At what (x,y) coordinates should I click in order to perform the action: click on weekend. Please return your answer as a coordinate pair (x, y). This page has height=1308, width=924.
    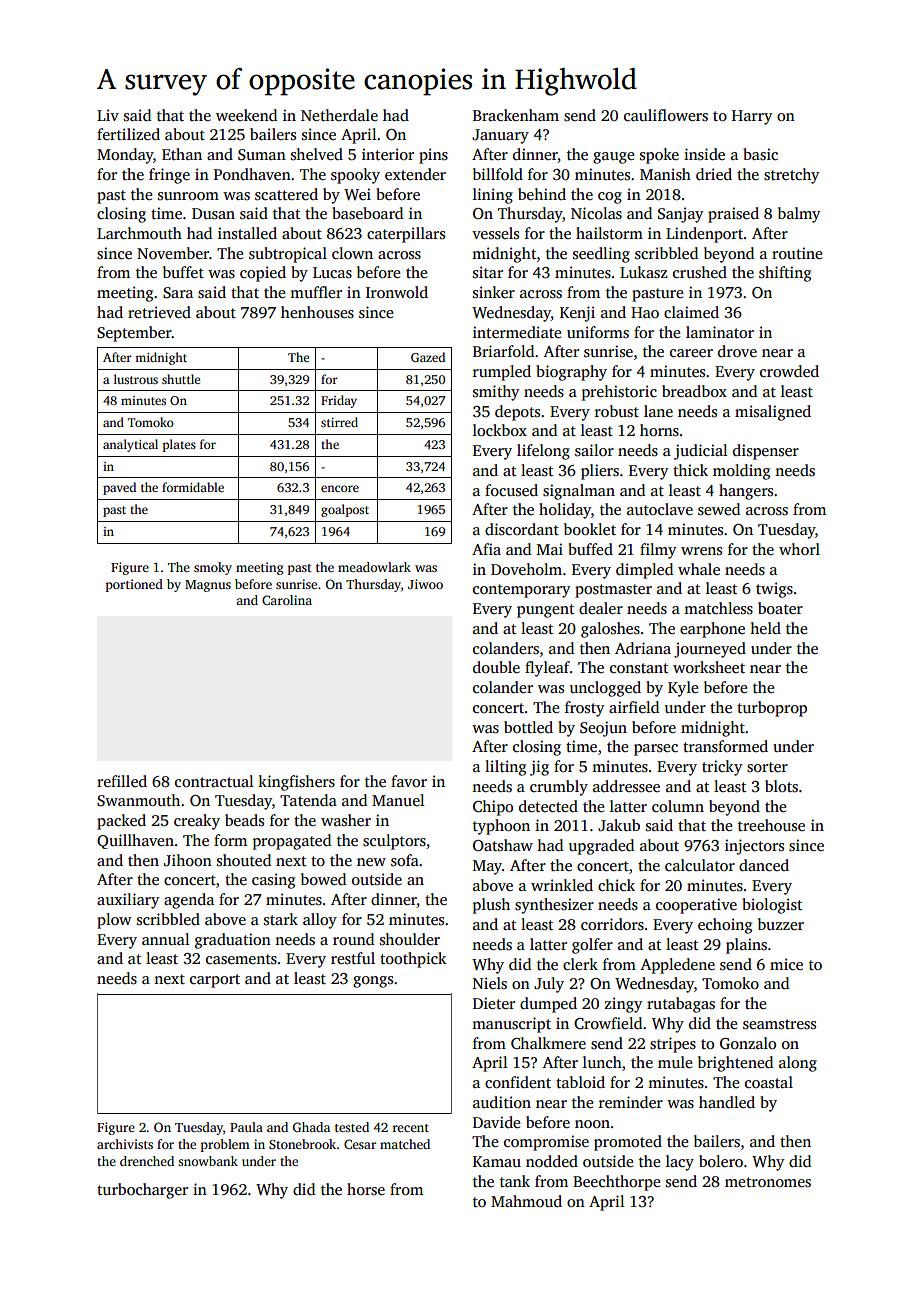
    Looking at the image, I should click on (246, 115).
